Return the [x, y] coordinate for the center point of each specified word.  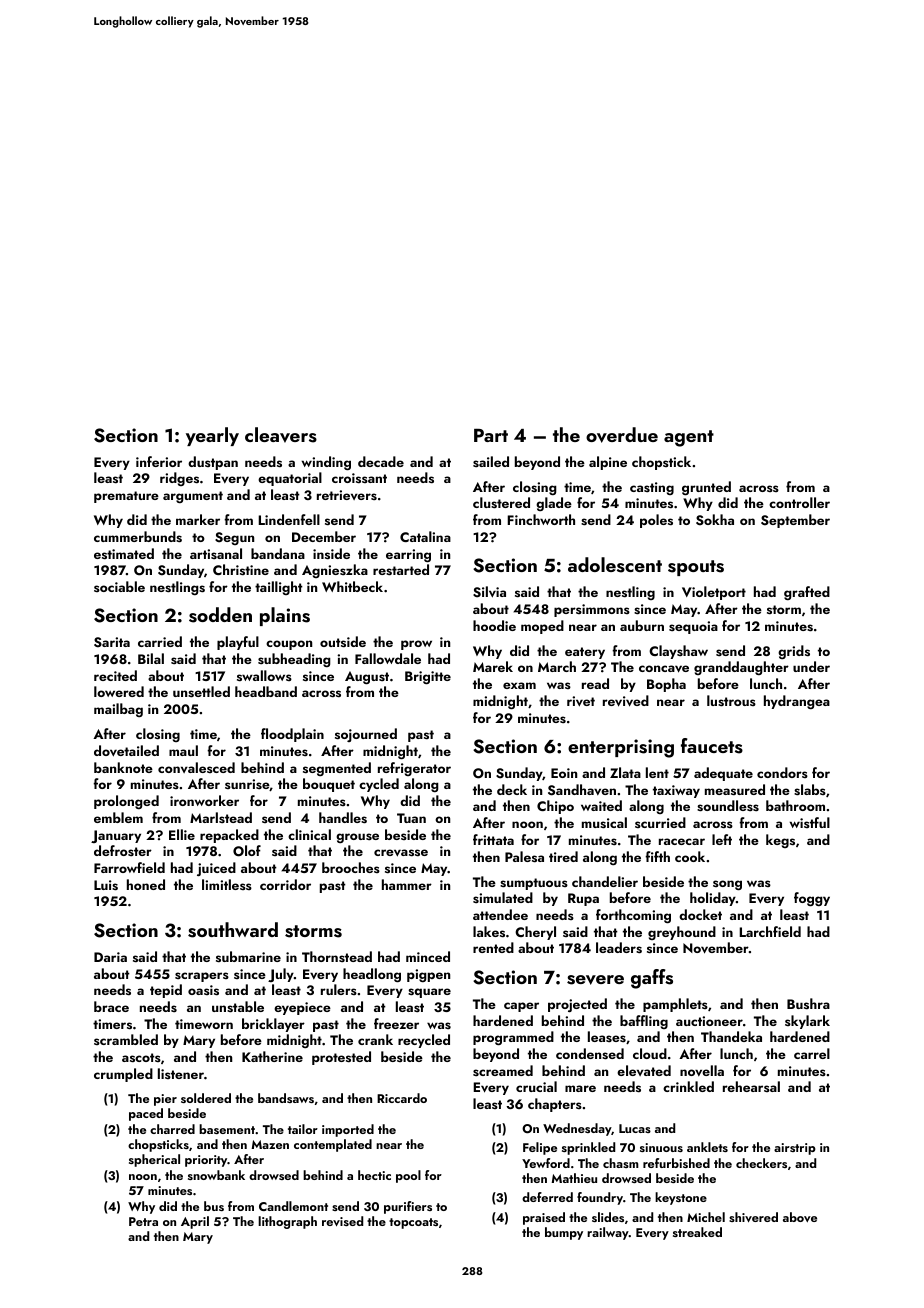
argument [193, 497]
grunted [706, 488]
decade [381, 461]
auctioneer [709, 1021]
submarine [248, 956]
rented [493, 947]
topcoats [413, 1223]
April [195, 1222]
